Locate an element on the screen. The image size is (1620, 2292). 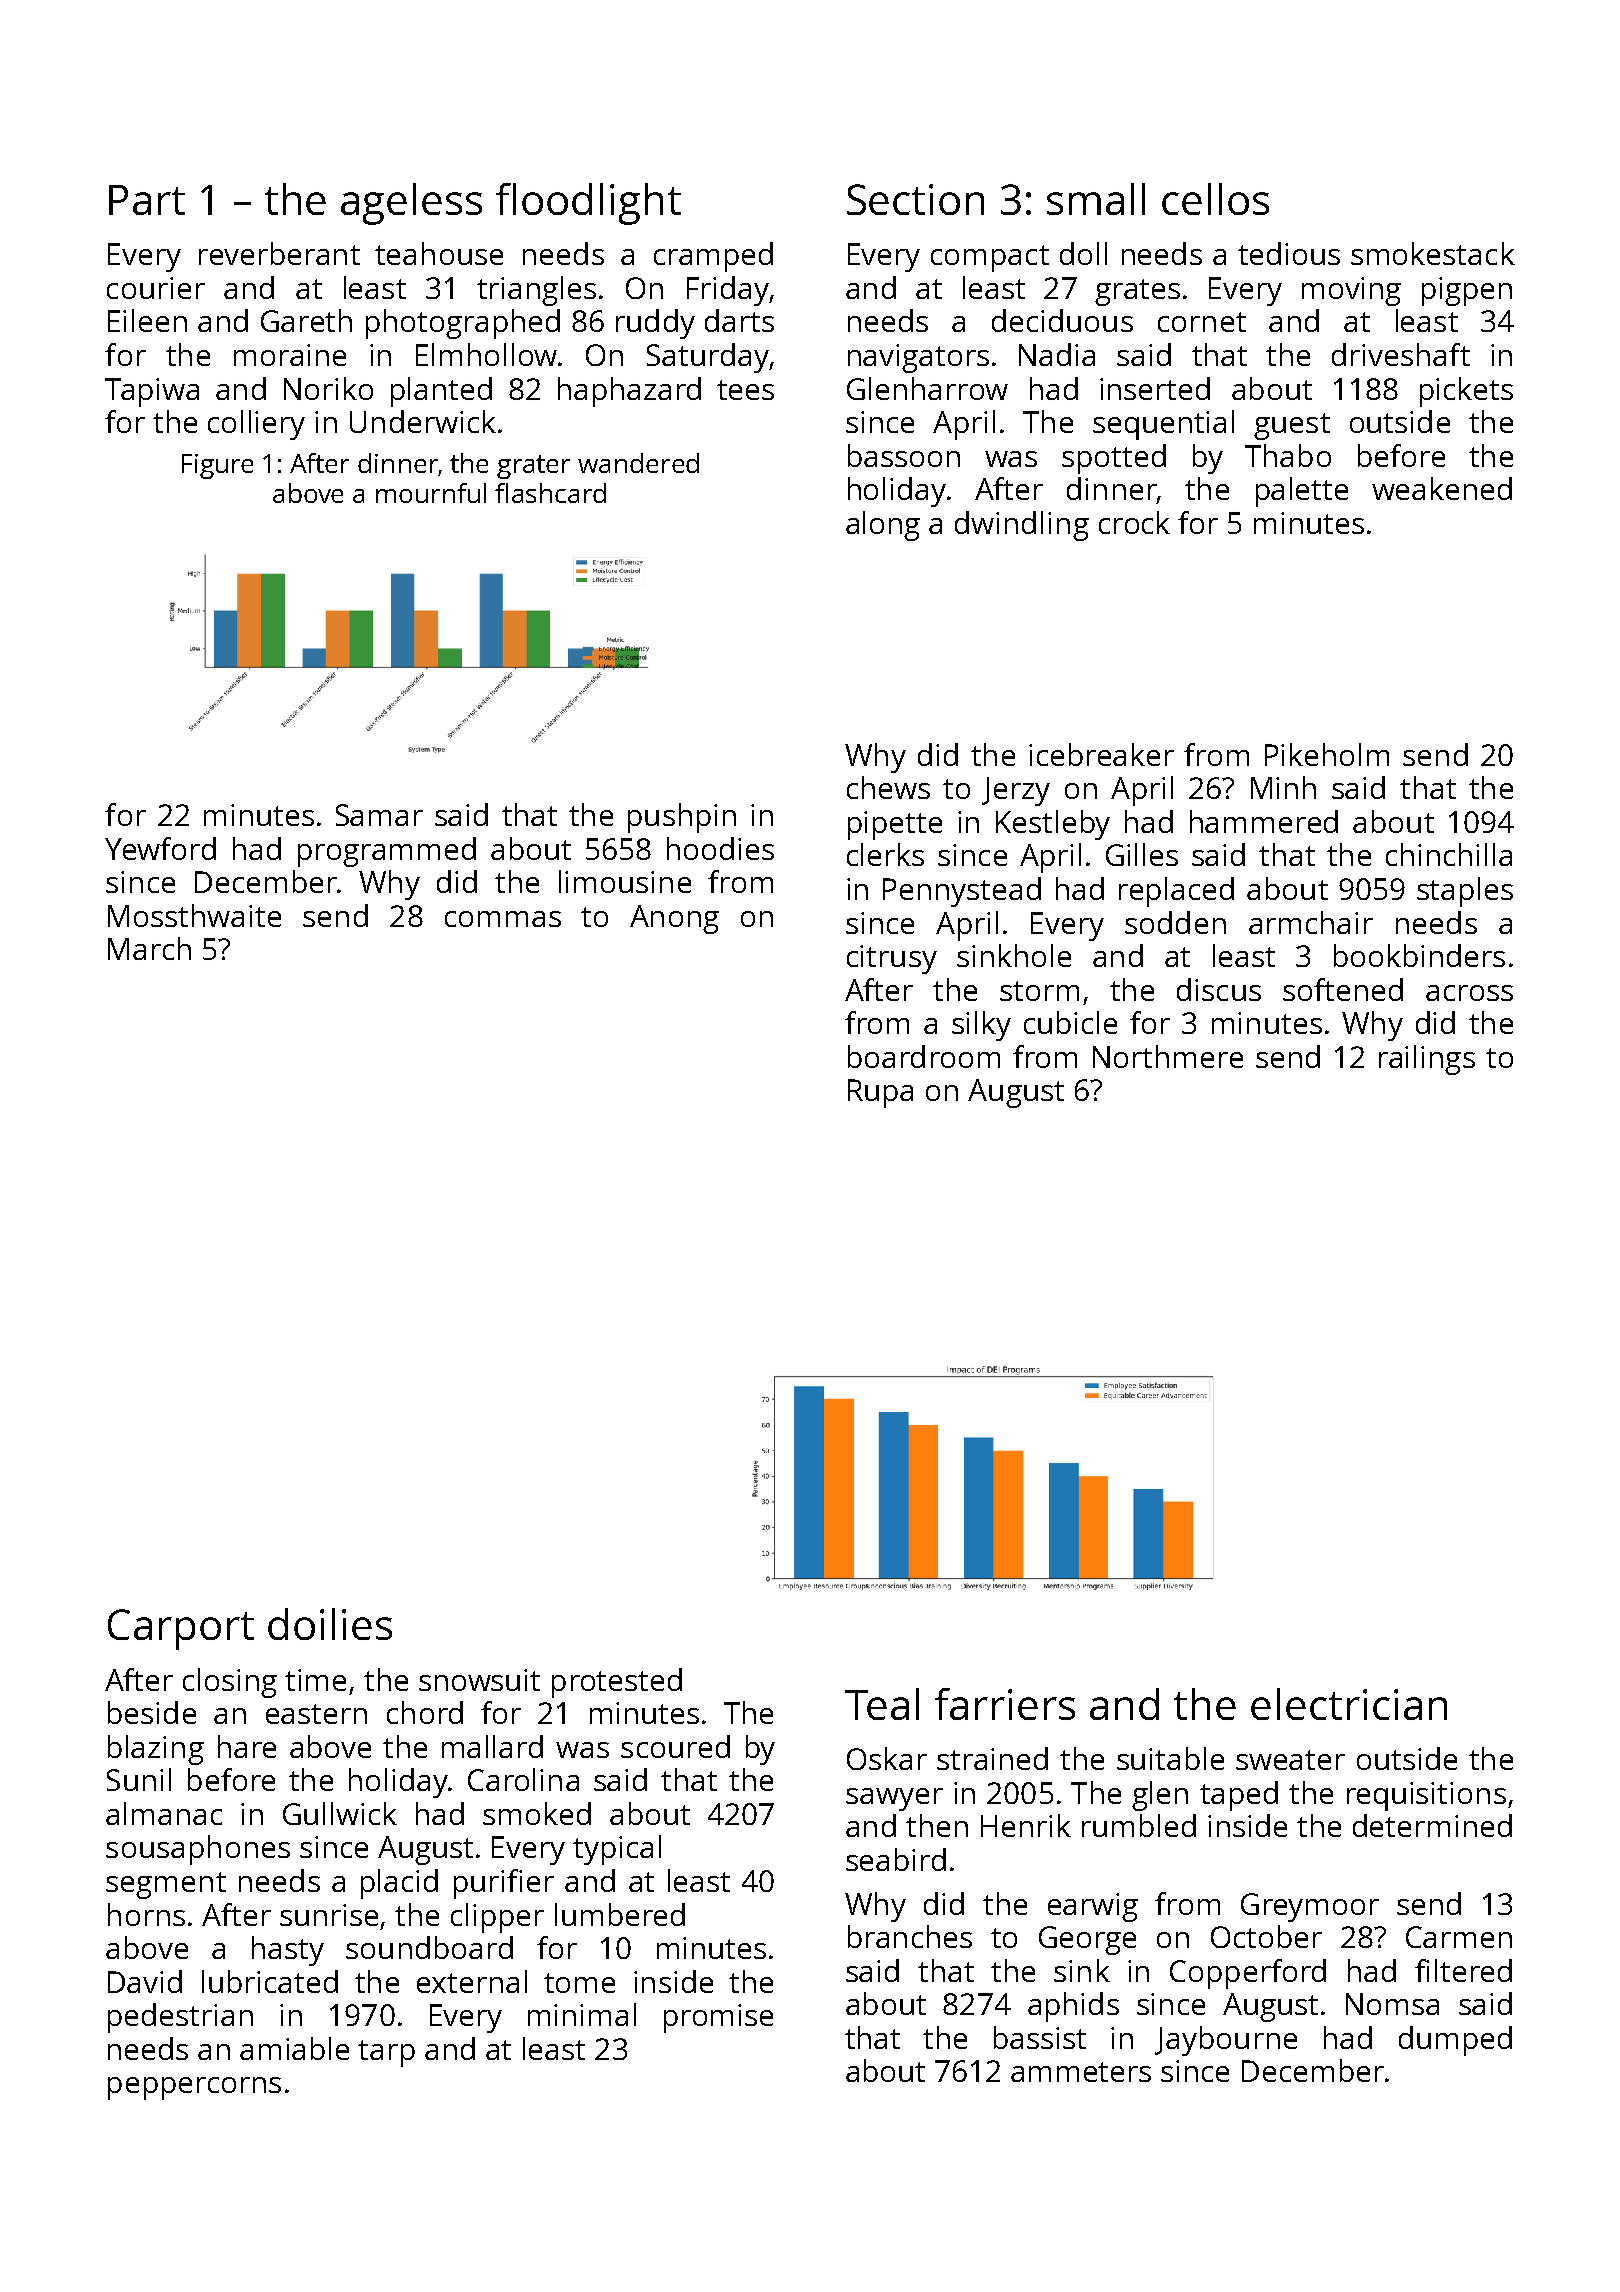
flashcard is located at coordinates (550, 493).
